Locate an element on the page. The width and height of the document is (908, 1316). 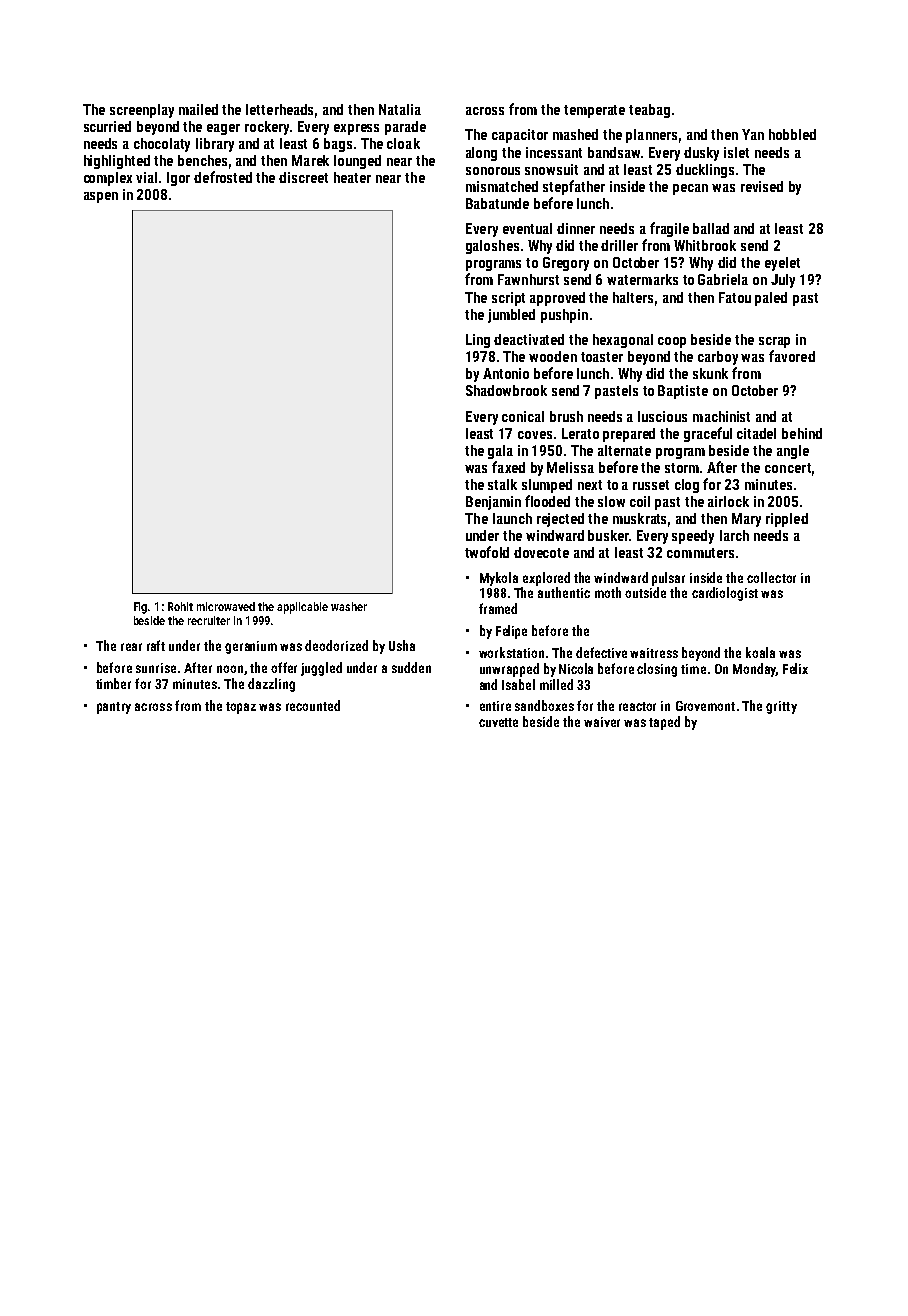
paled is located at coordinates (771, 299).
